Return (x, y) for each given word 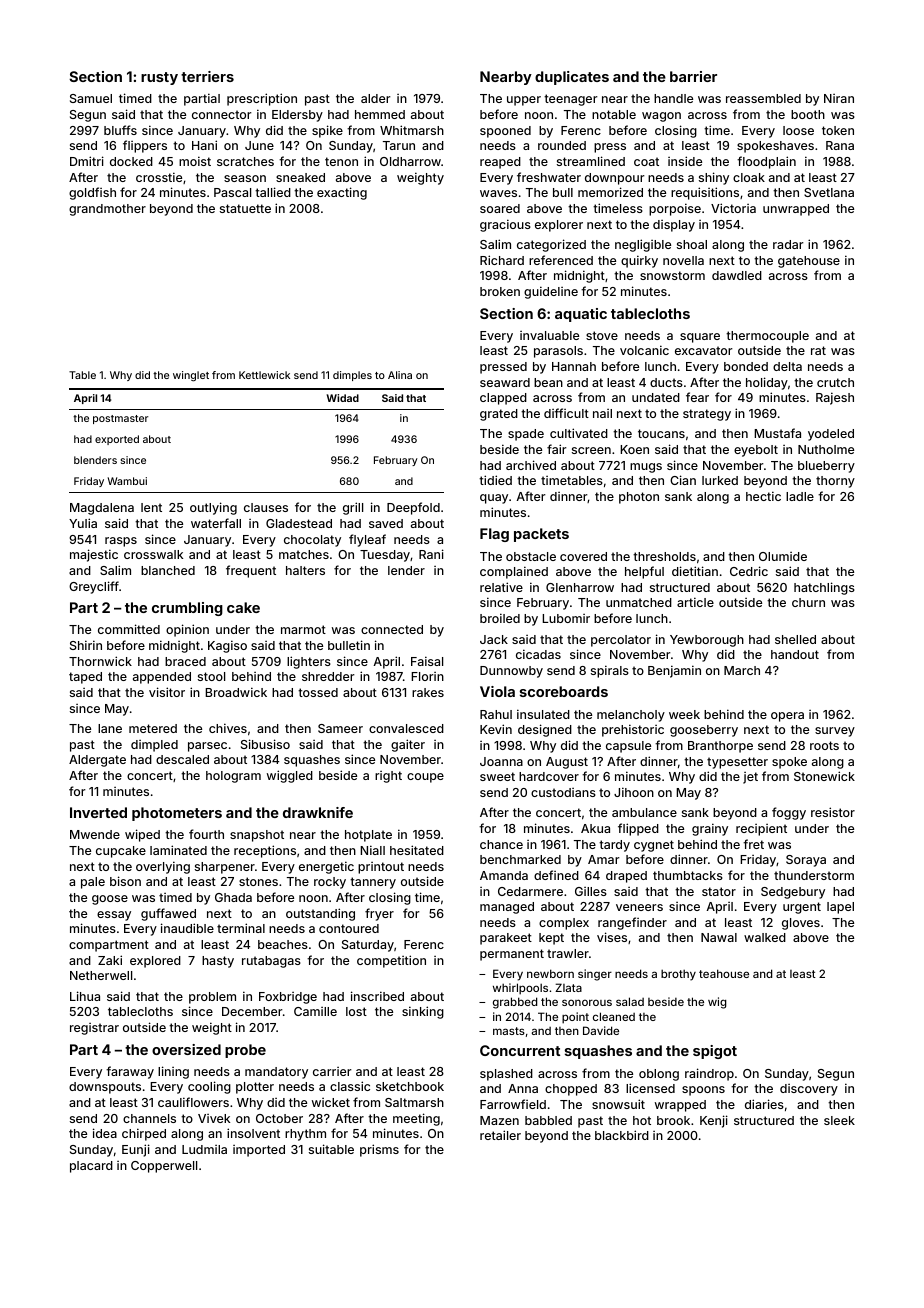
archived (531, 465)
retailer (500, 1135)
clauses (266, 507)
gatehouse (809, 262)
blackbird (622, 1135)
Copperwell (164, 1167)
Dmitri (87, 161)
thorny (835, 482)
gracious (505, 225)
